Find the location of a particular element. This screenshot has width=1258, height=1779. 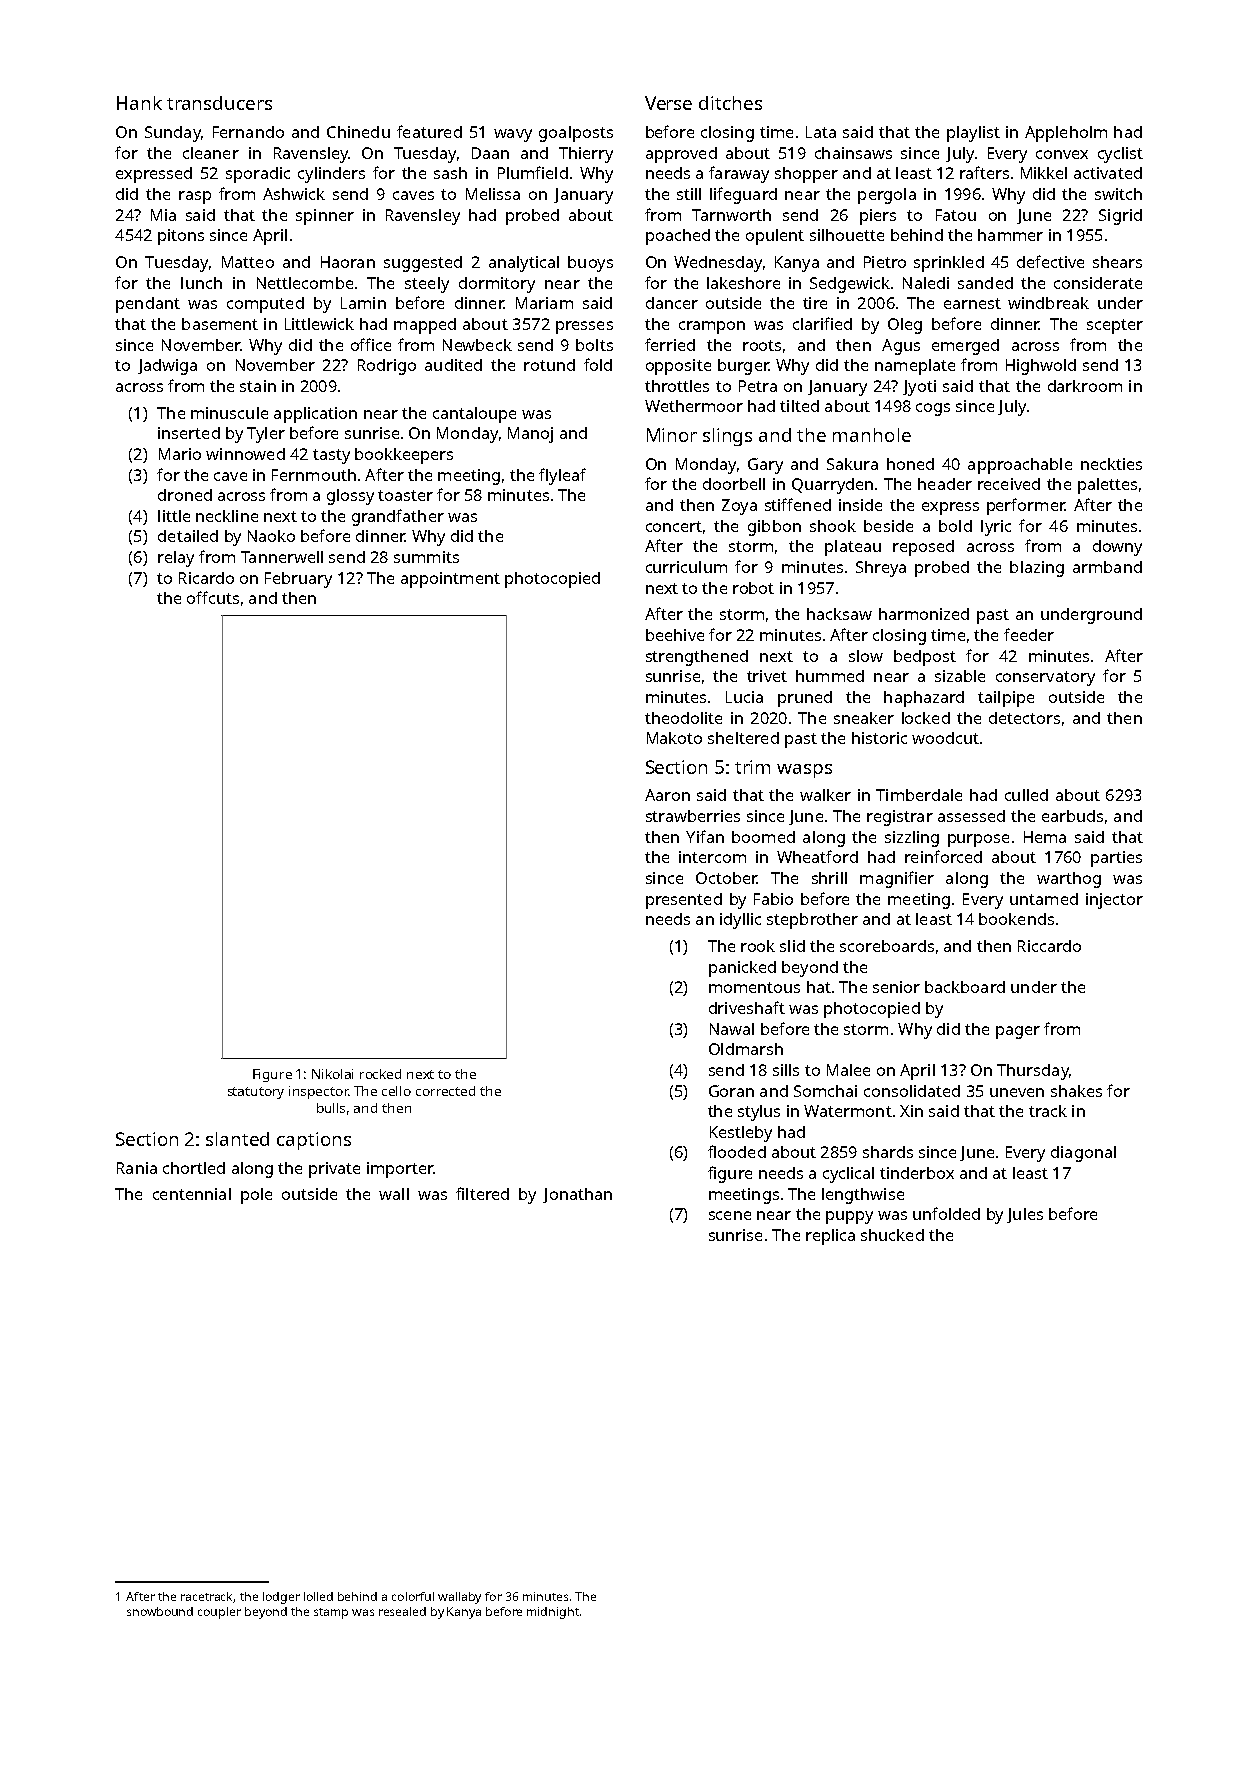

beehive is located at coordinates (675, 635).
